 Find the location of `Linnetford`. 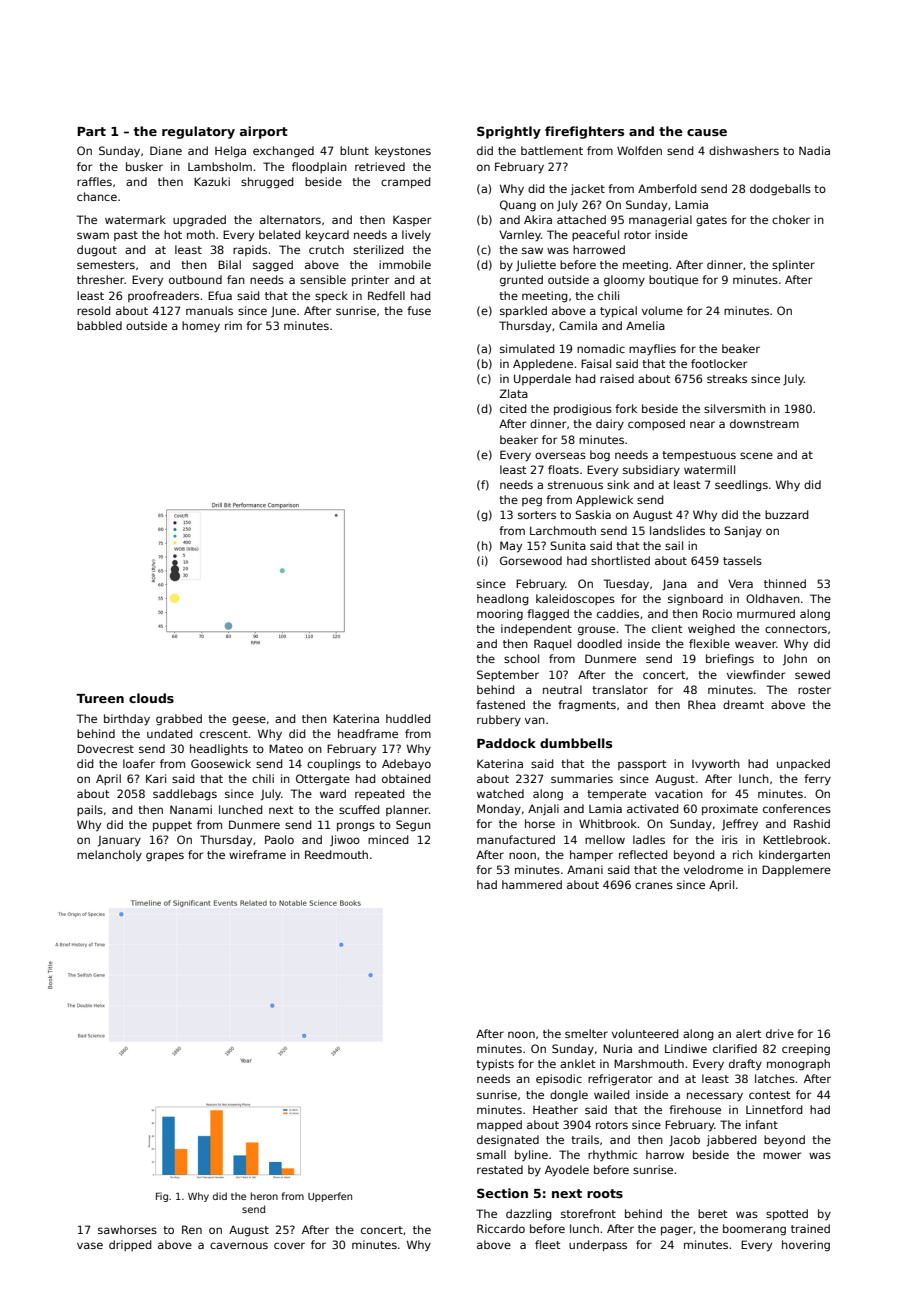

Linnetford is located at coordinates (774, 1109).
